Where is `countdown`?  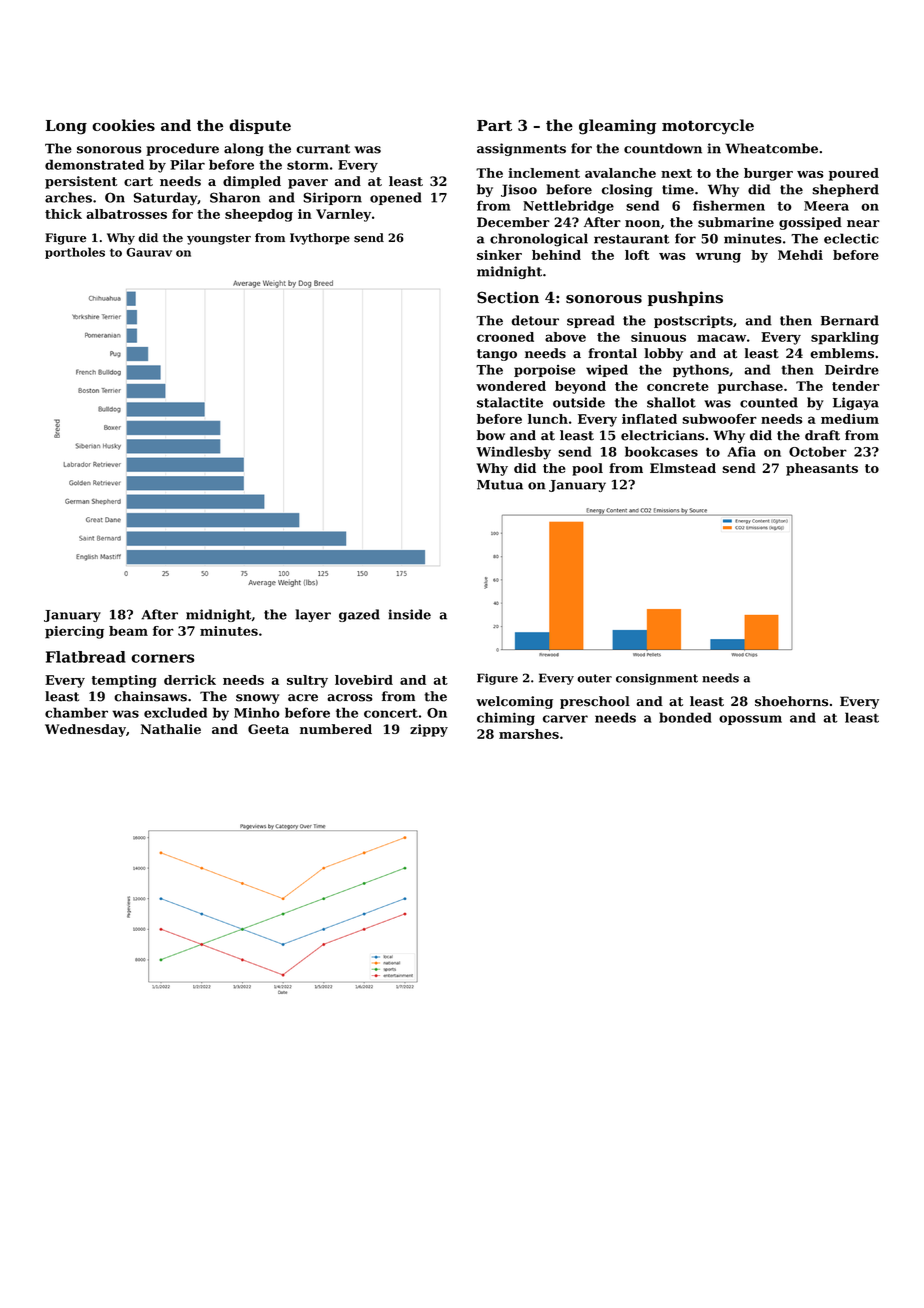
countdown is located at coordinates (663, 148).
